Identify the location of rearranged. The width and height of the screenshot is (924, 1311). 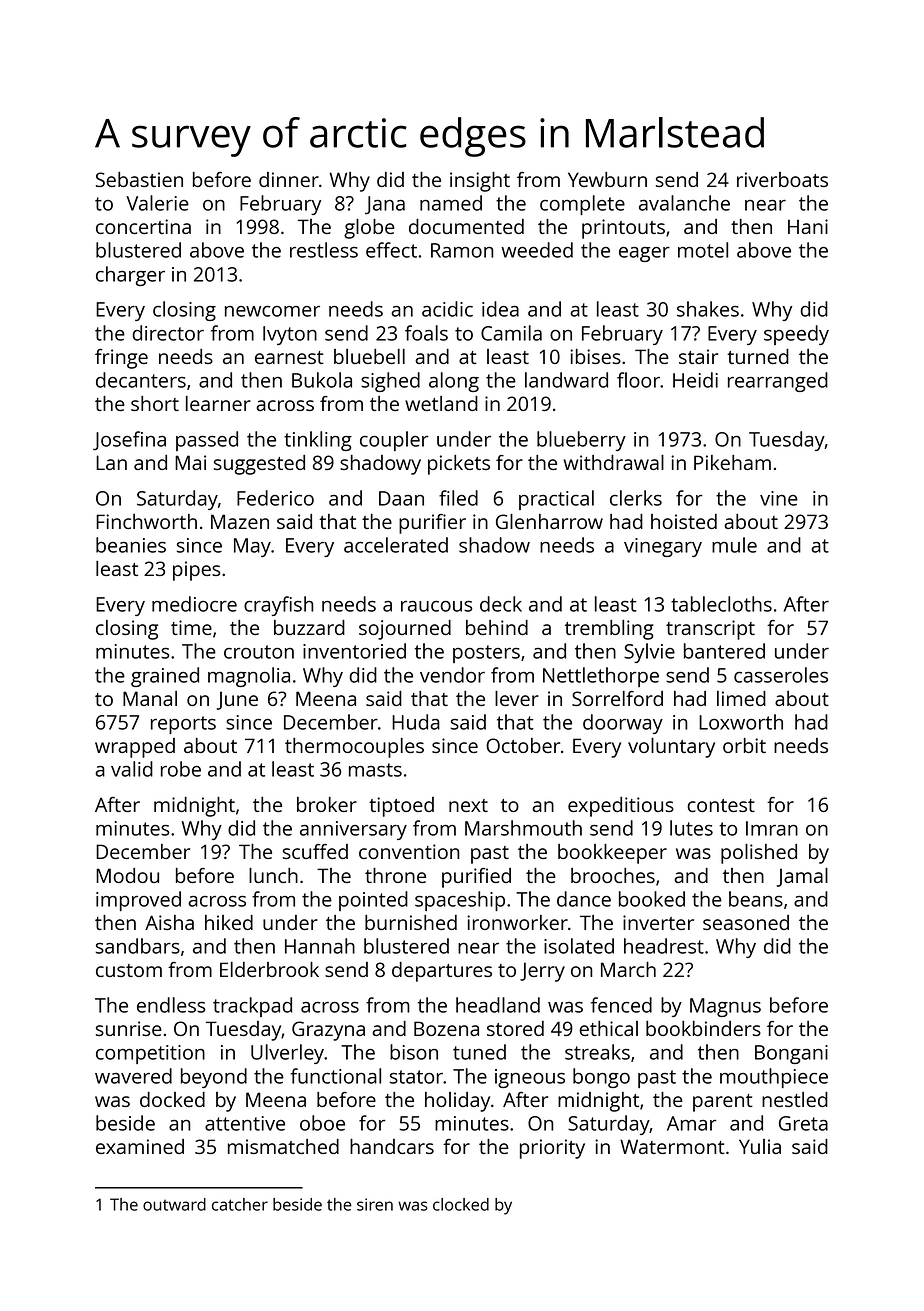
(778, 382).
